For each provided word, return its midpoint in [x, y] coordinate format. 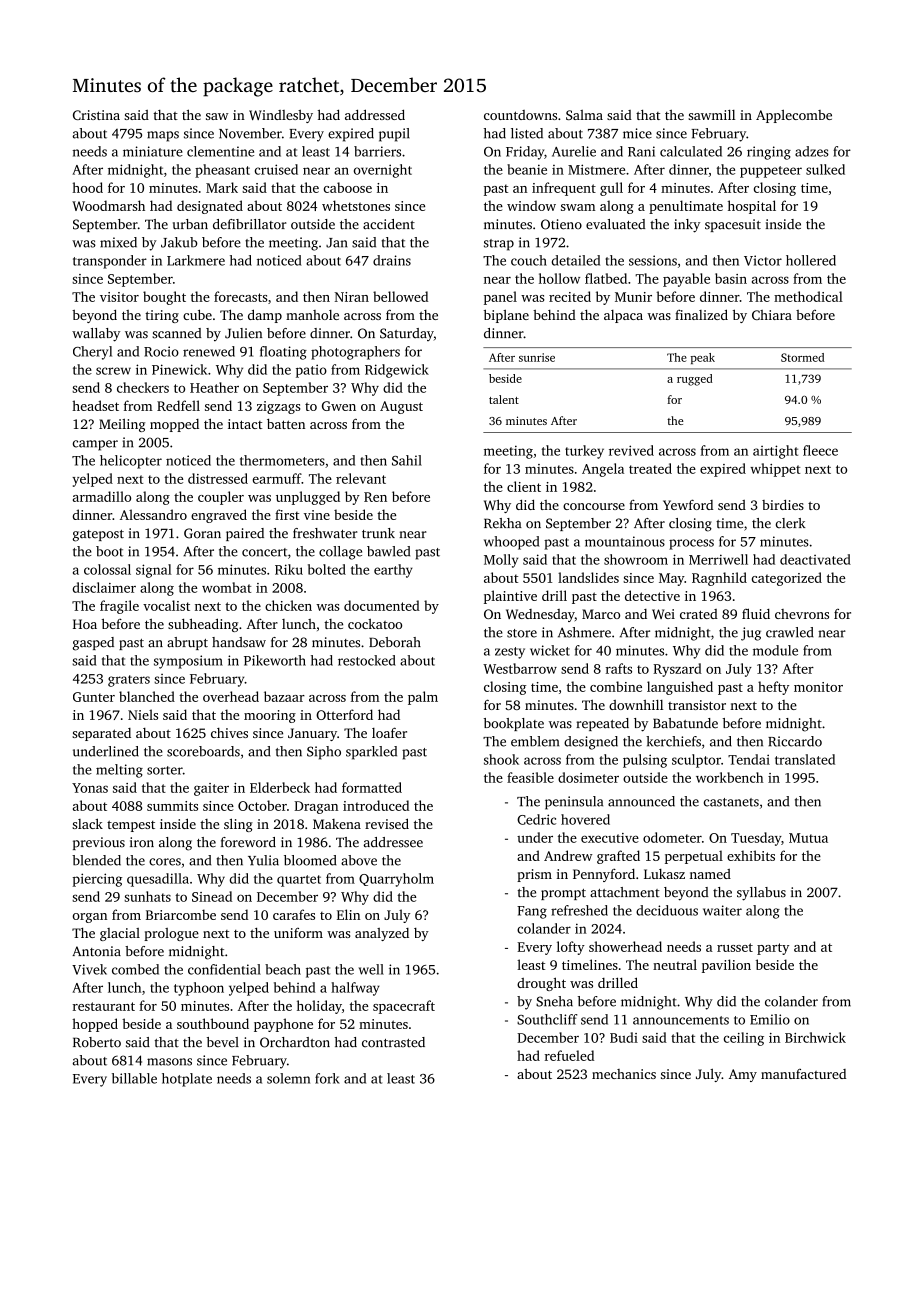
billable [134, 1078]
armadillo [102, 496]
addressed [375, 114]
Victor [763, 260]
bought [164, 298]
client [524, 486]
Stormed [802, 357]
